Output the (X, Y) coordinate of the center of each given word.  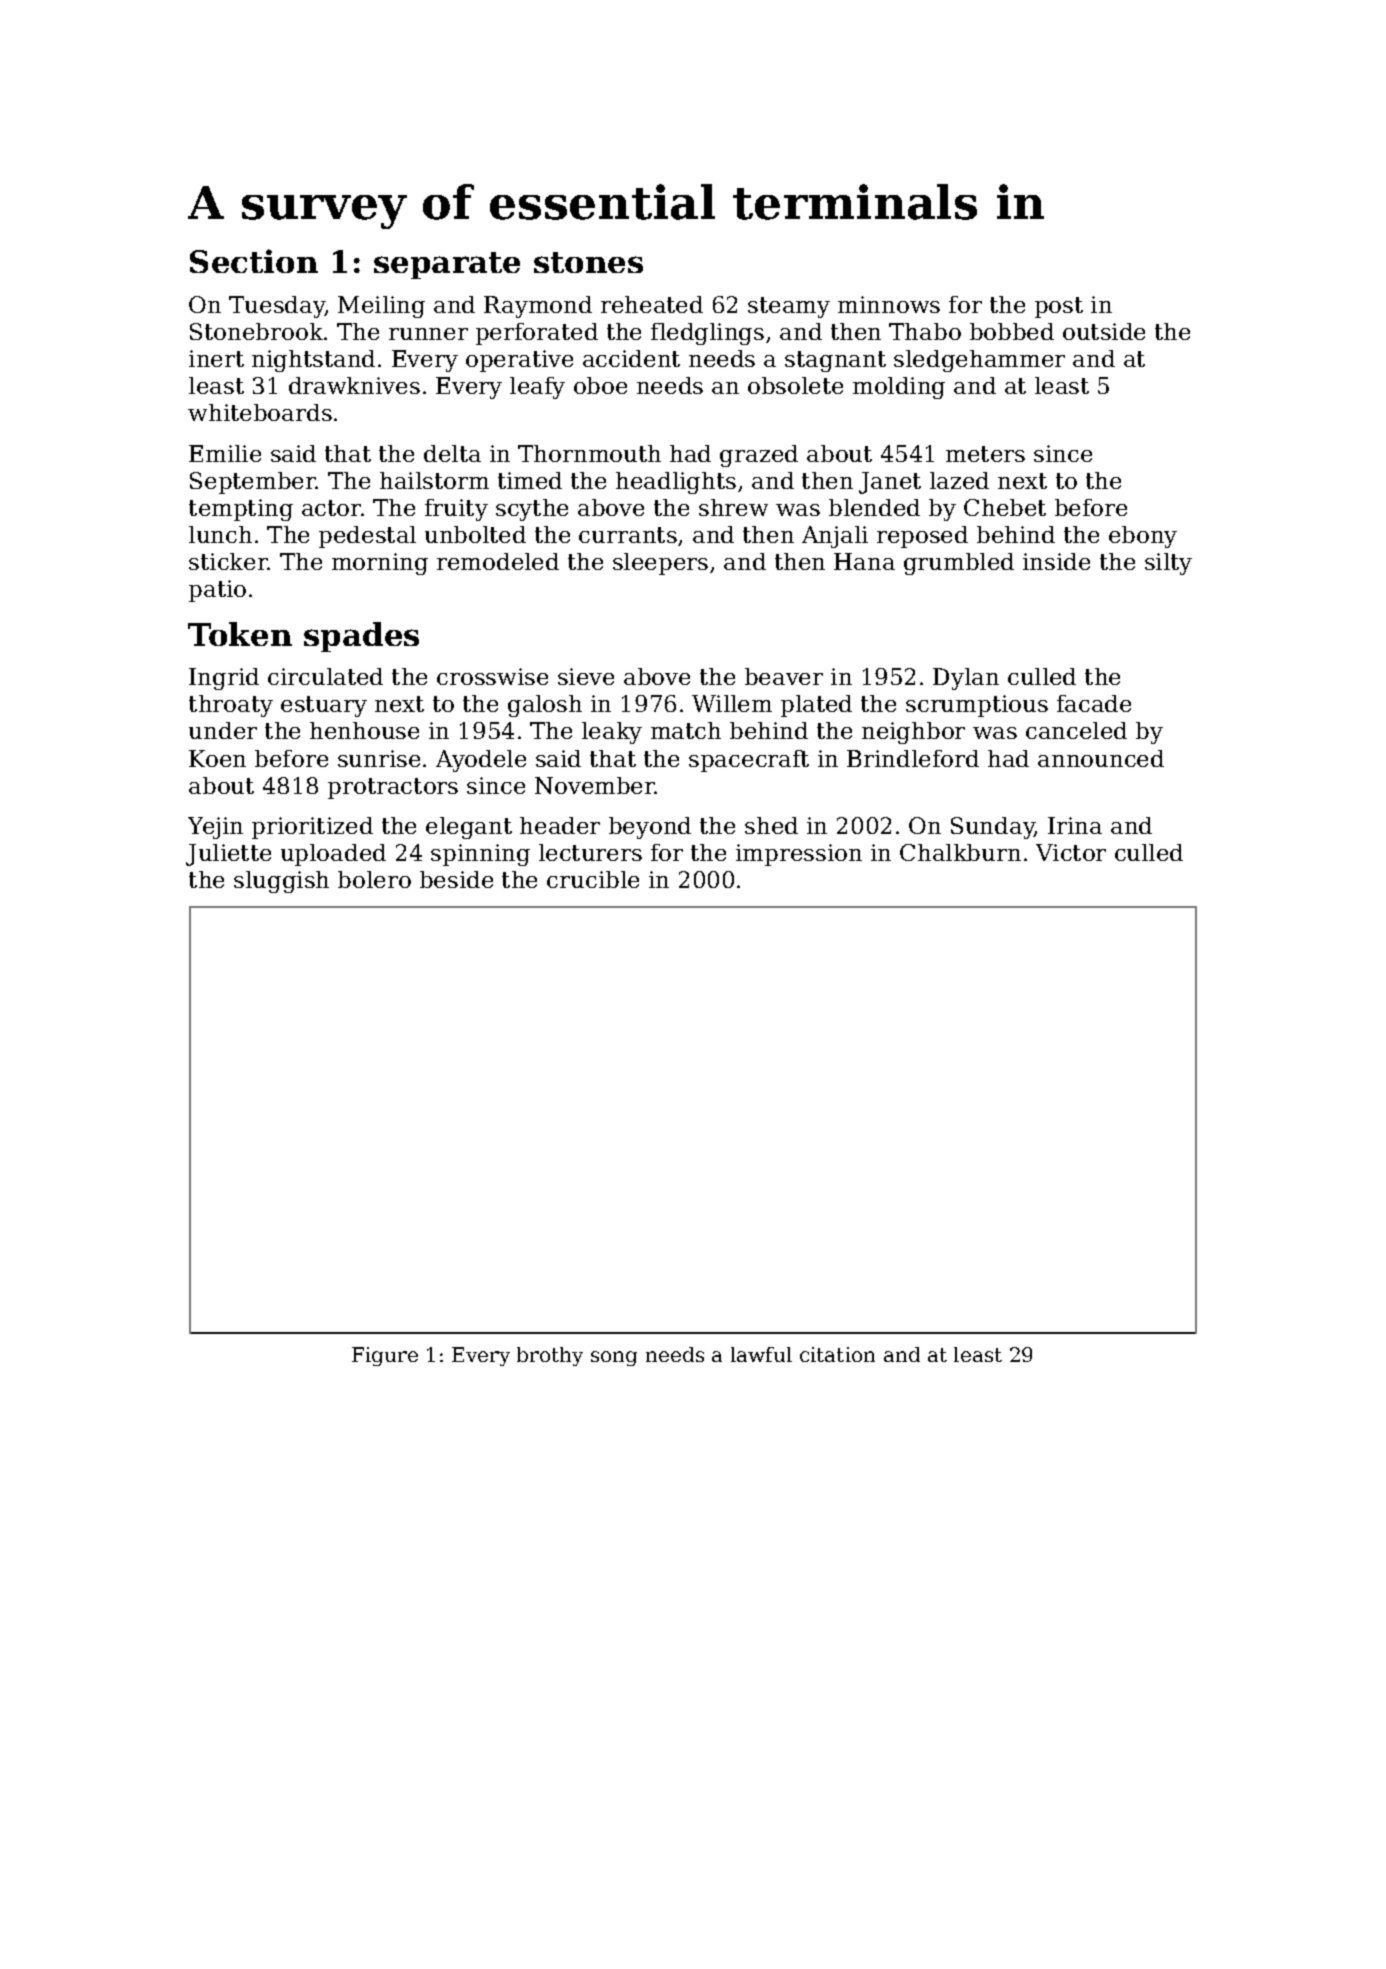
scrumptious (977, 706)
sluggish (281, 882)
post (1059, 307)
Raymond (538, 307)
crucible (593, 879)
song (614, 1358)
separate (447, 265)
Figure (385, 1356)
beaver (784, 676)
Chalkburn (960, 852)
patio (217, 591)
